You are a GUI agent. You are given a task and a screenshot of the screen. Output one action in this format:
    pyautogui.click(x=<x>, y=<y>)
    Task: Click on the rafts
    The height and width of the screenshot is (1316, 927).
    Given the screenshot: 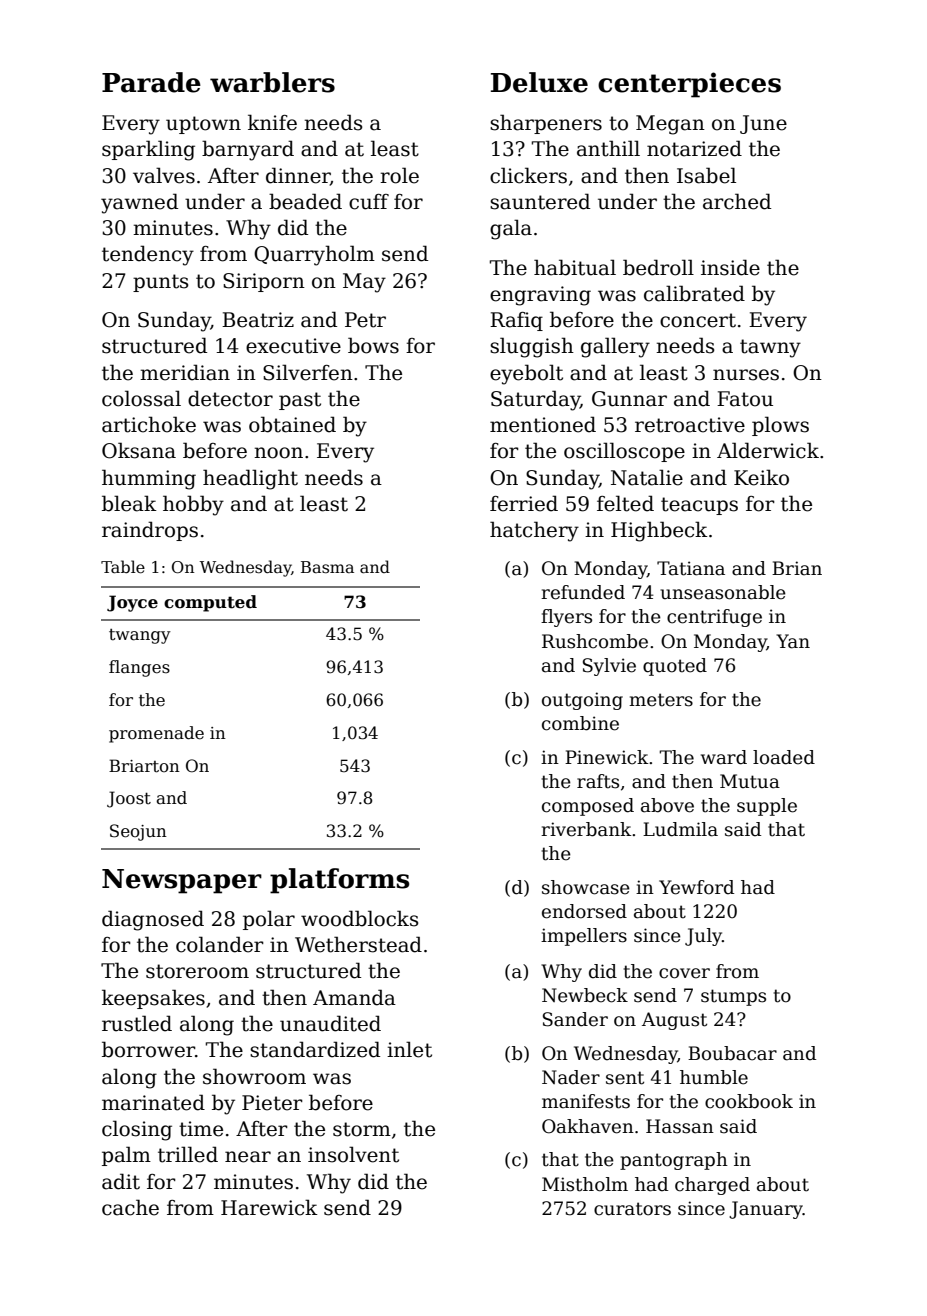 What is the action you would take?
    pyautogui.click(x=598, y=781)
